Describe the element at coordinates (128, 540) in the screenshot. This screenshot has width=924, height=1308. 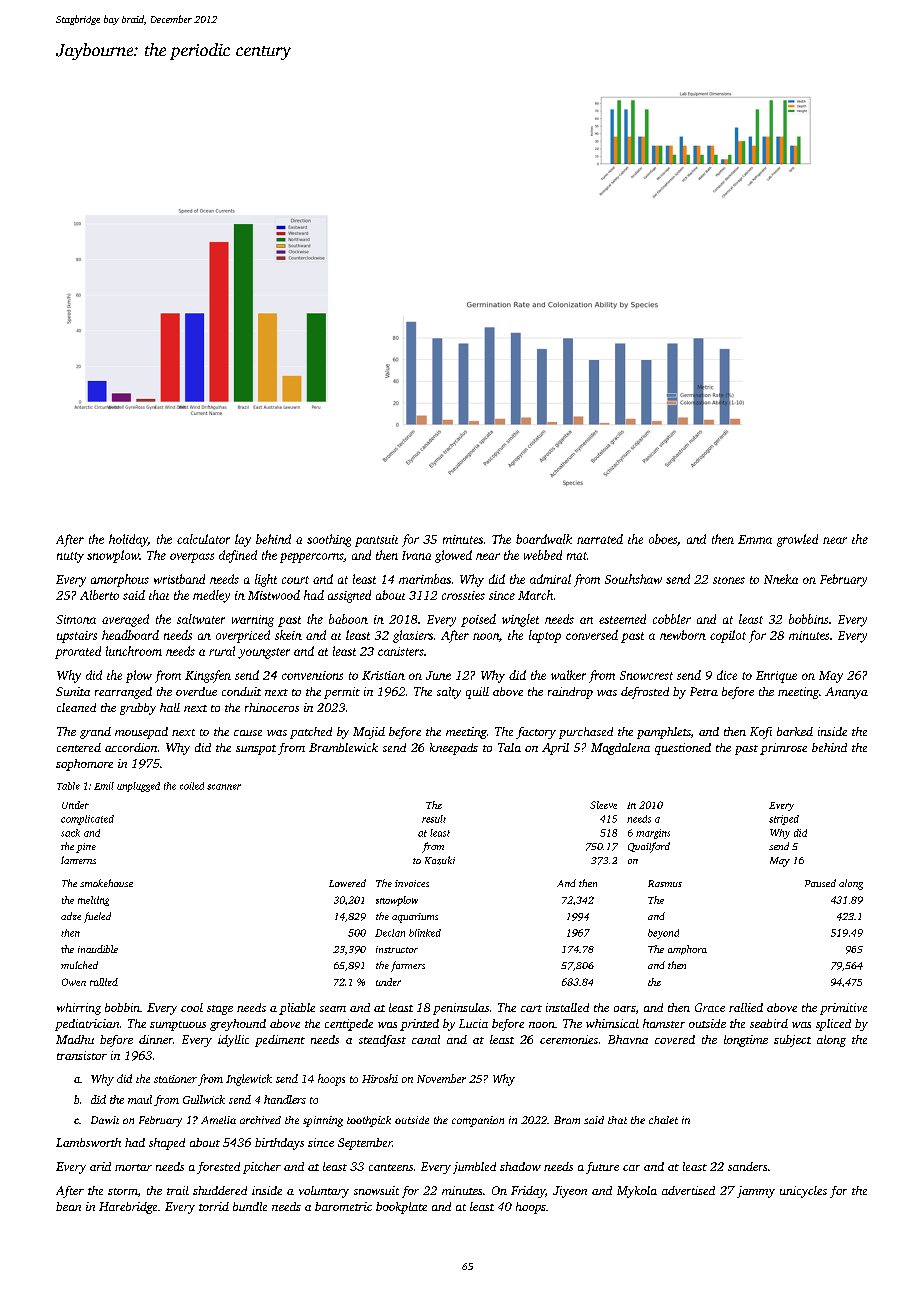
I see `holiday` at that location.
